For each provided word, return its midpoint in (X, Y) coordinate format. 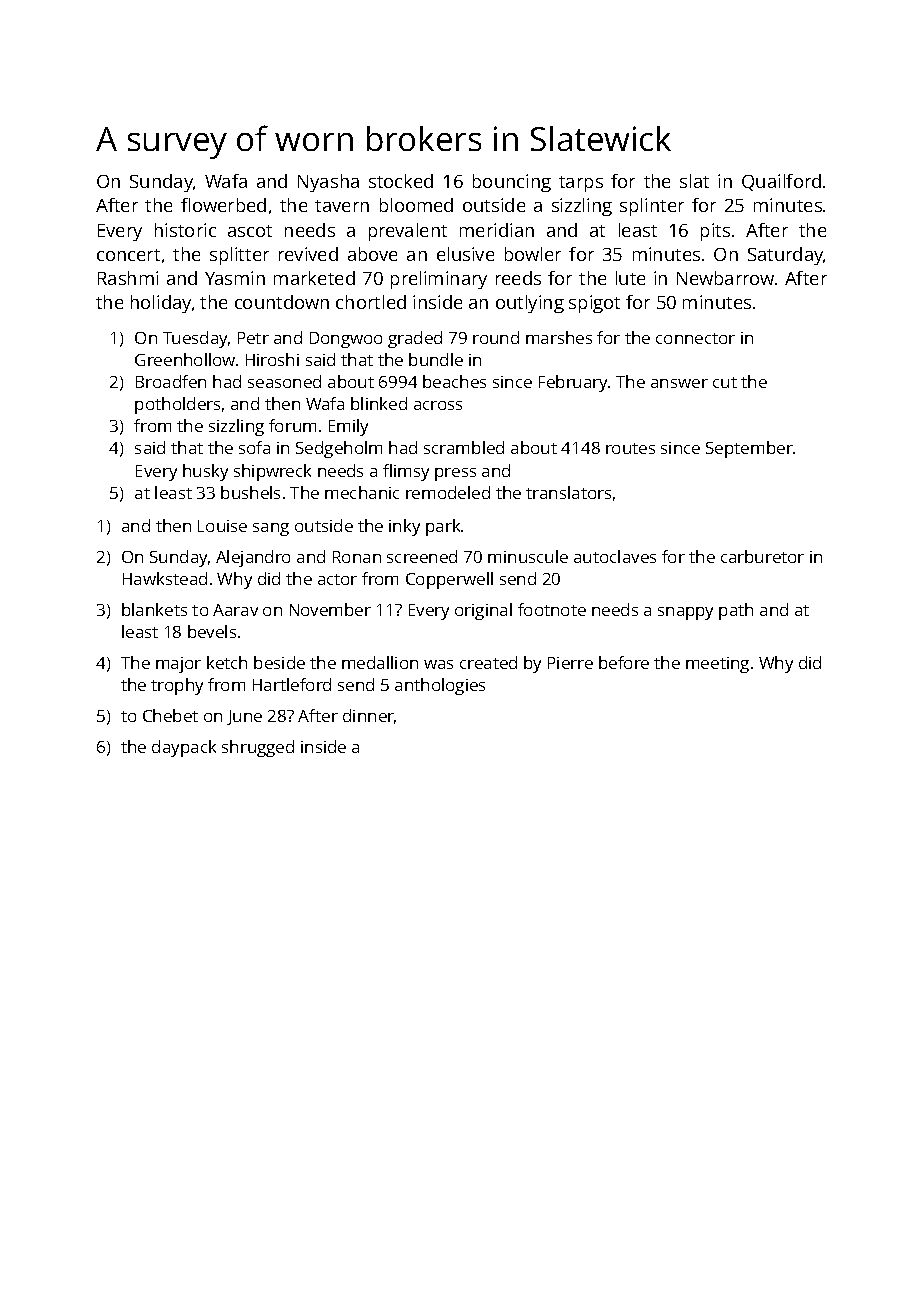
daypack (184, 748)
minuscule (528, 556)
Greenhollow (185, 359)
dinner (368, 715)
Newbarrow (725, 278)
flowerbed (223, 205)
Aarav (235, 610)
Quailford (781, 182)
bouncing (512, 183)
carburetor (762, 556)
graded (415, 339)
